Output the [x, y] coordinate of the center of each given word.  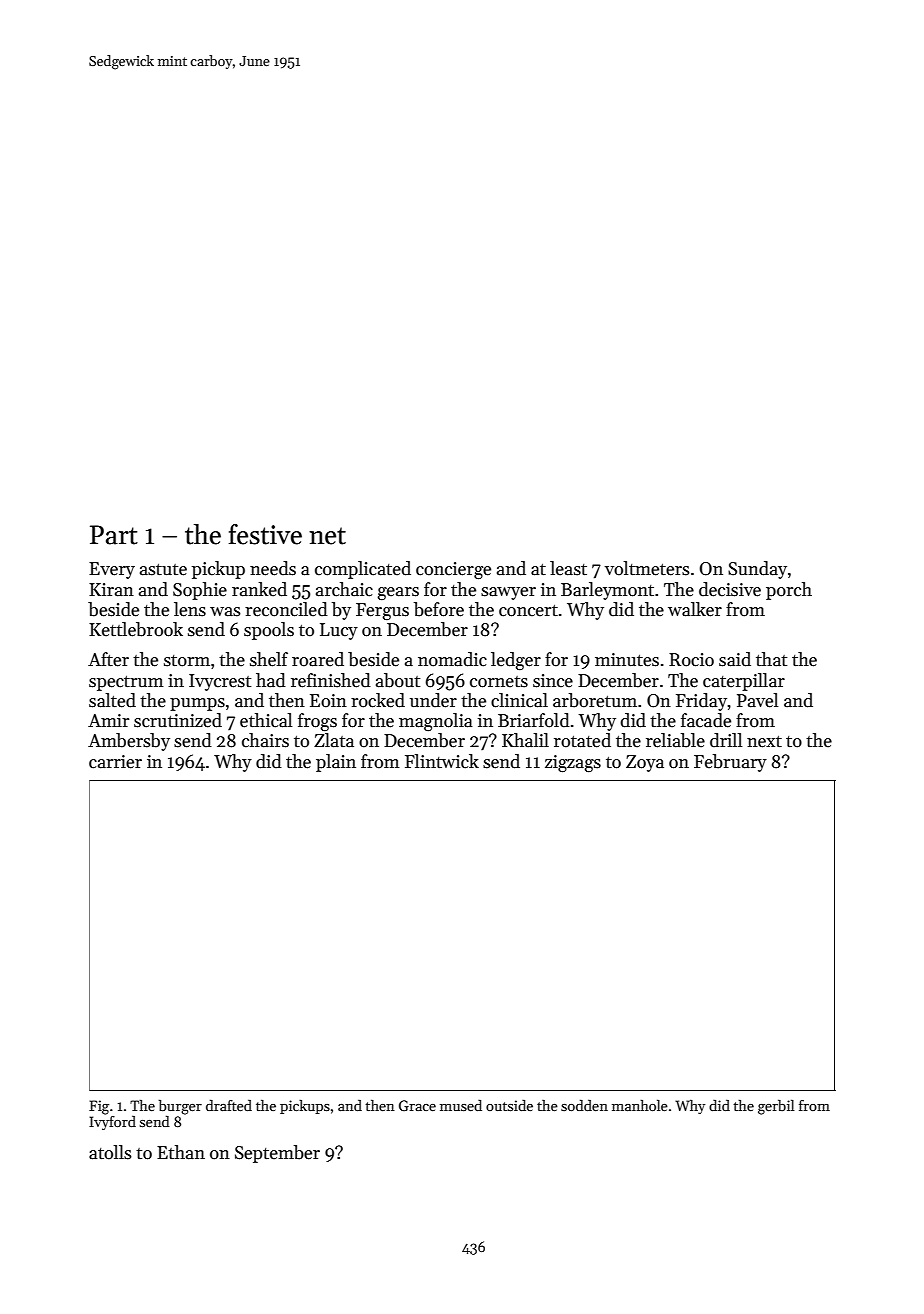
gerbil [776, 1107]
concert [528, 611]
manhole [640, 1105]
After [108, 659]
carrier [115, 762]
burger [180, 1107]
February [730, 763]
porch [789, 591]
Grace [417, 1105]
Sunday [757, 570]
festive [265, 534]
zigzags [573, 763]
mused [461, 1105]
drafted [229, 1105]
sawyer [508, 593]
